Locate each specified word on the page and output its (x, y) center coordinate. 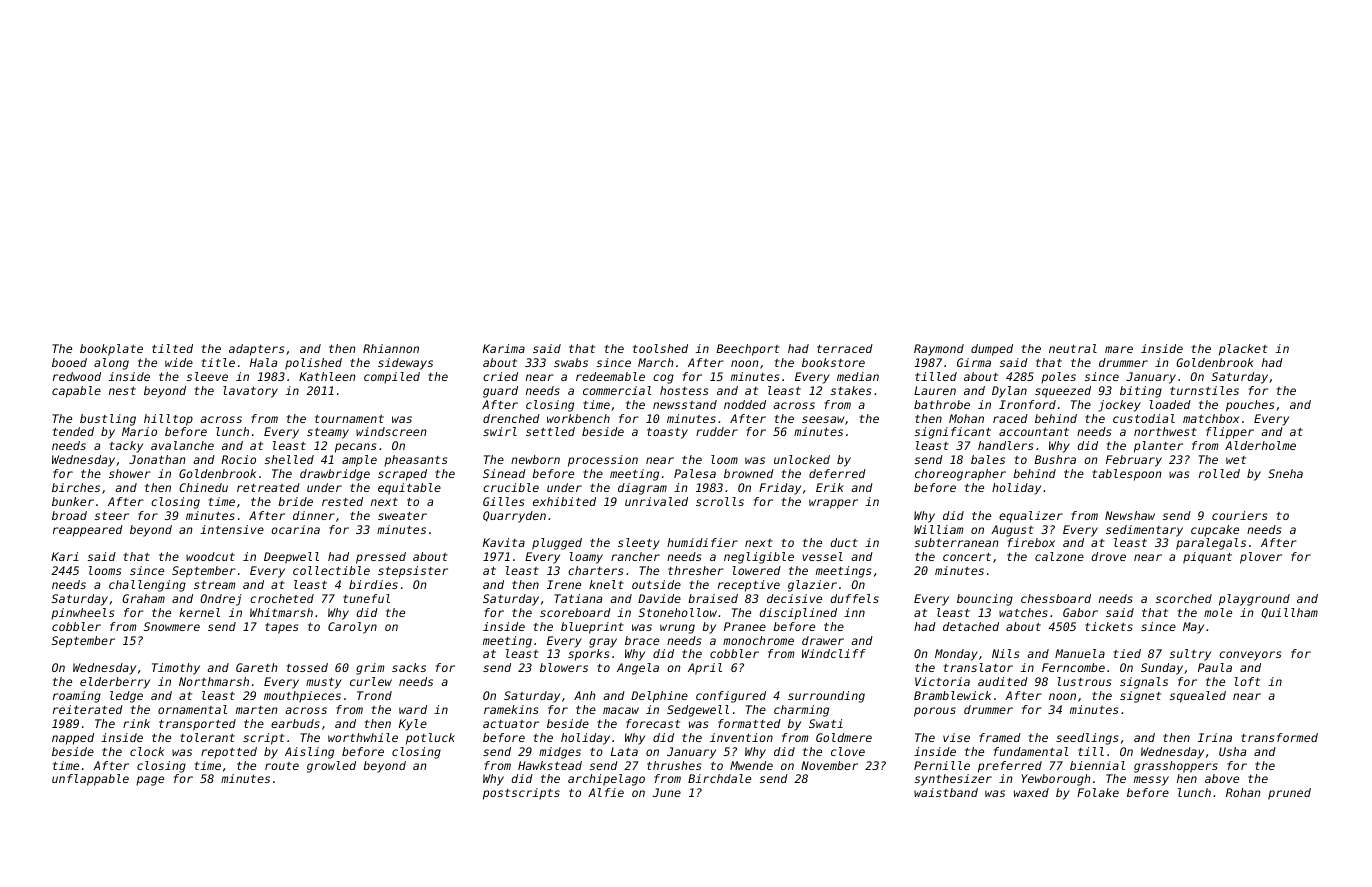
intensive (232, 529)
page (150, 781)
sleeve (207, 376)
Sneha (1285, 473)
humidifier (702, 542)
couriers (1239, 515)
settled (550, 431)
